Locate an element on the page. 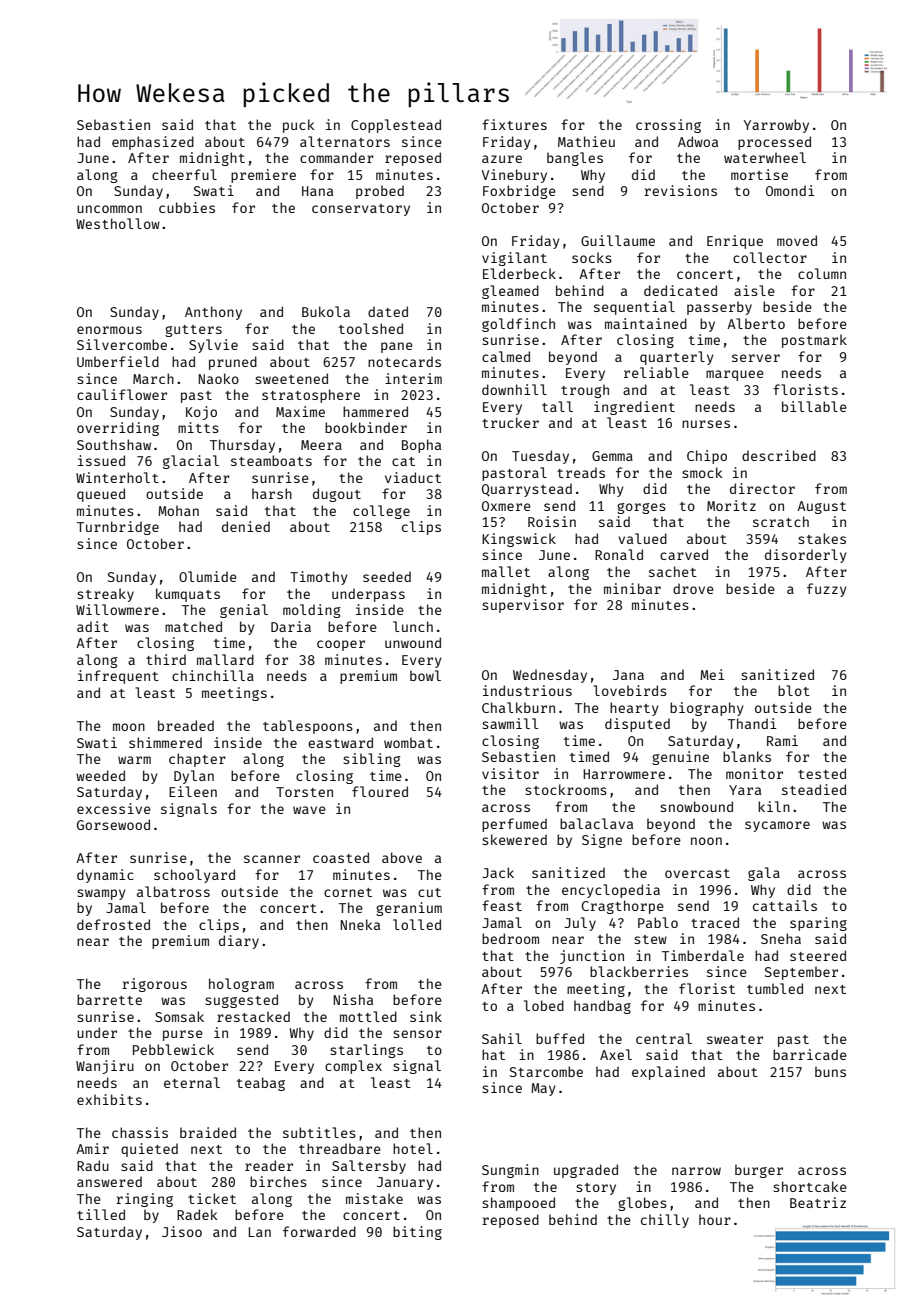  Naoko is located at coordinates (218, 378).
